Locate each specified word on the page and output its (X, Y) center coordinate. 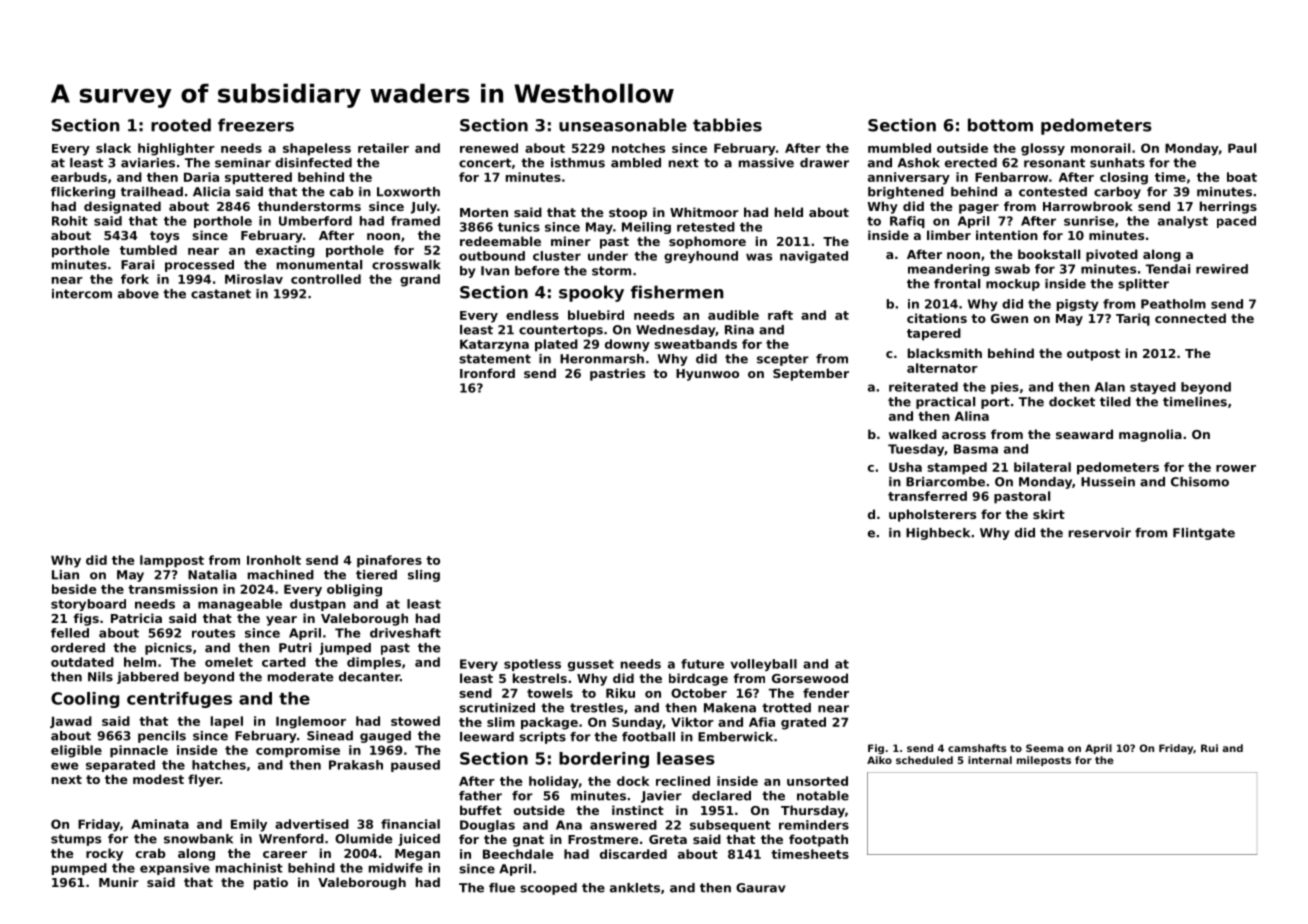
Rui (1209, 748)
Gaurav (761, 888)
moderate (300, 677)
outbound (492, 256)
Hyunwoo (707, 375)
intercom (82, 294)
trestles (596, 708)
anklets (635, 888)
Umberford (315, 221)
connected (1190, 318)
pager (979, 209)
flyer (204, 780)
